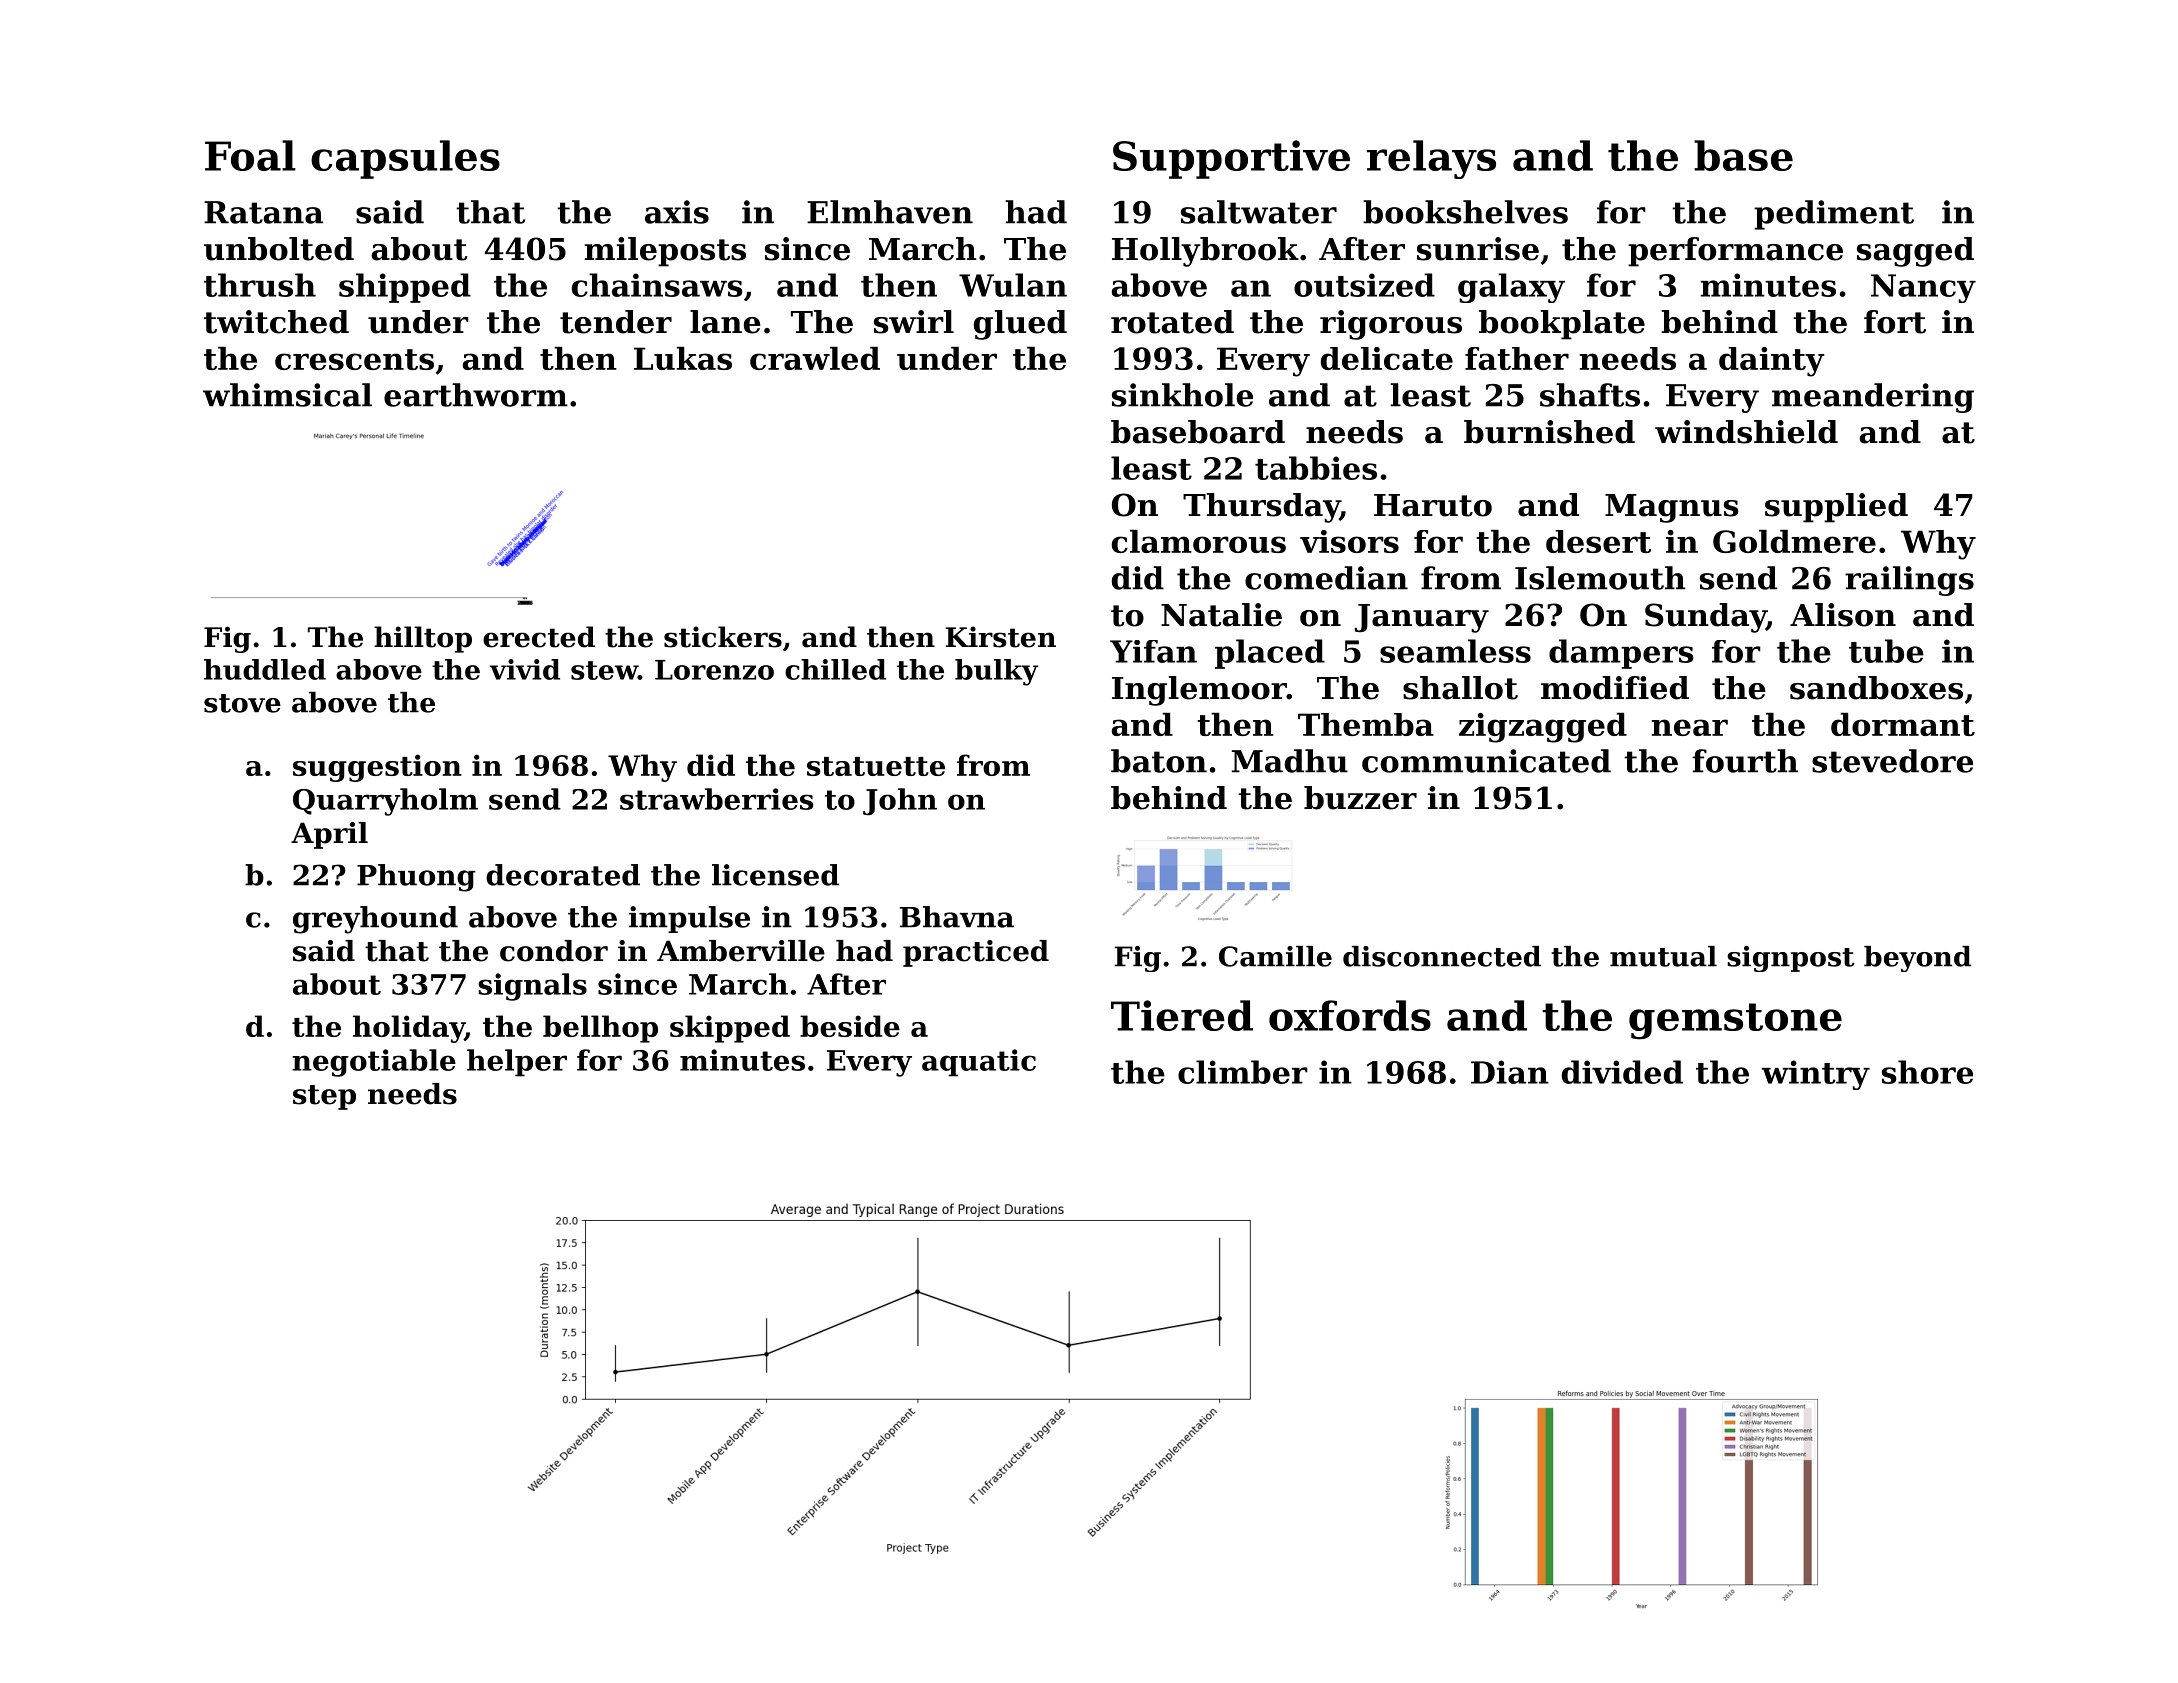 This image has width=2178, height=1683. I want to click on Camille, so click(1275, 956).
